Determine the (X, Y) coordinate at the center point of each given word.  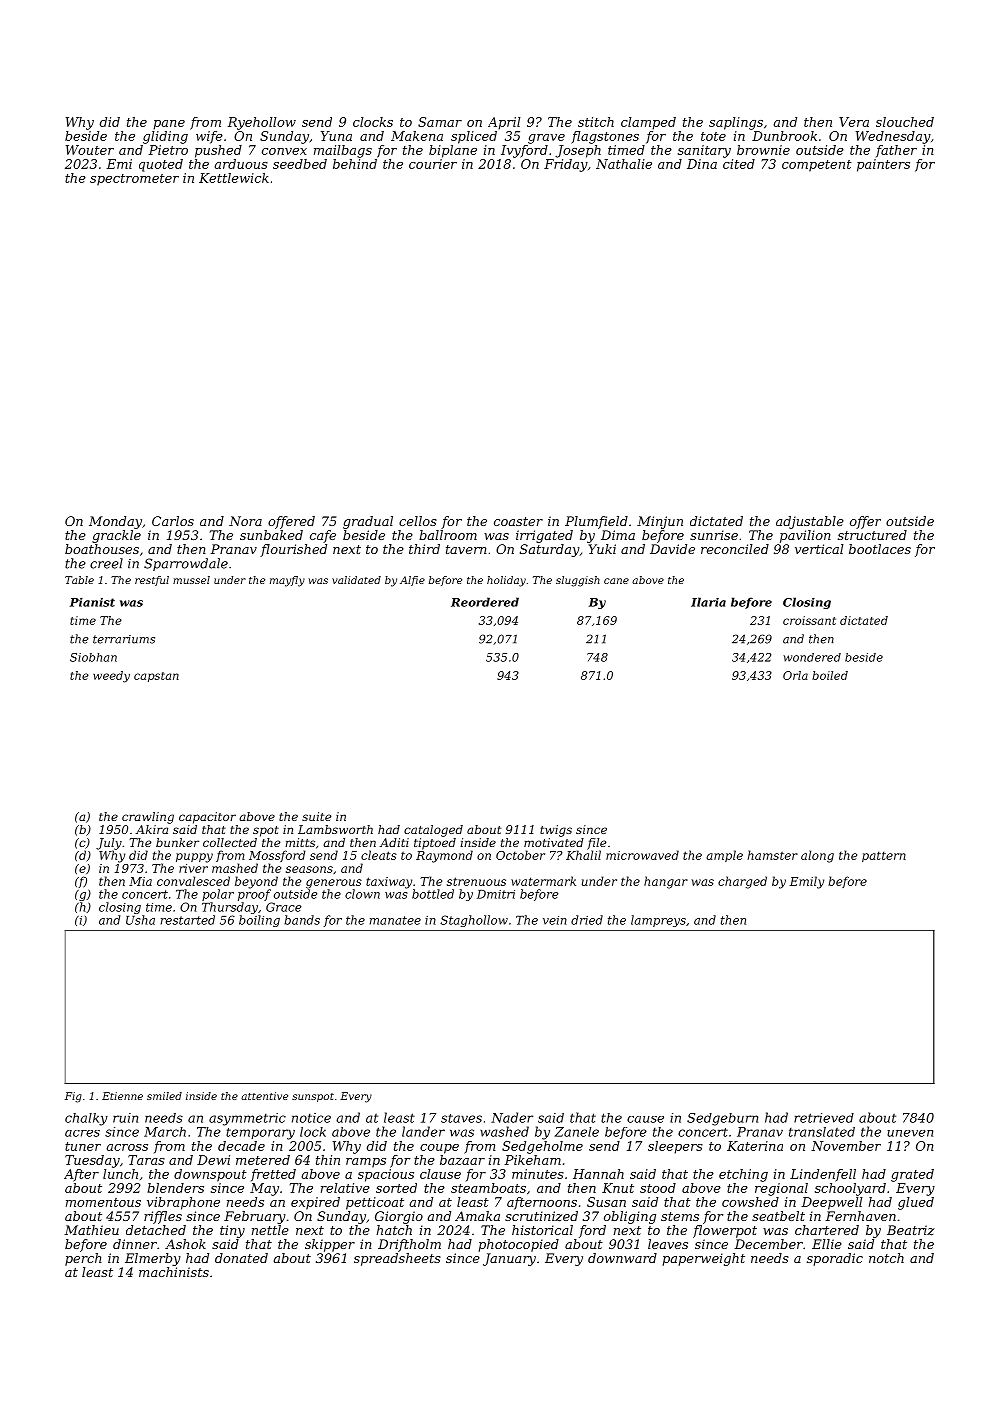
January (509, 1259)
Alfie (412, 581)
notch (886, 1258)
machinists (174, 1272)
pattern (884, 856)
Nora (245, 521)
